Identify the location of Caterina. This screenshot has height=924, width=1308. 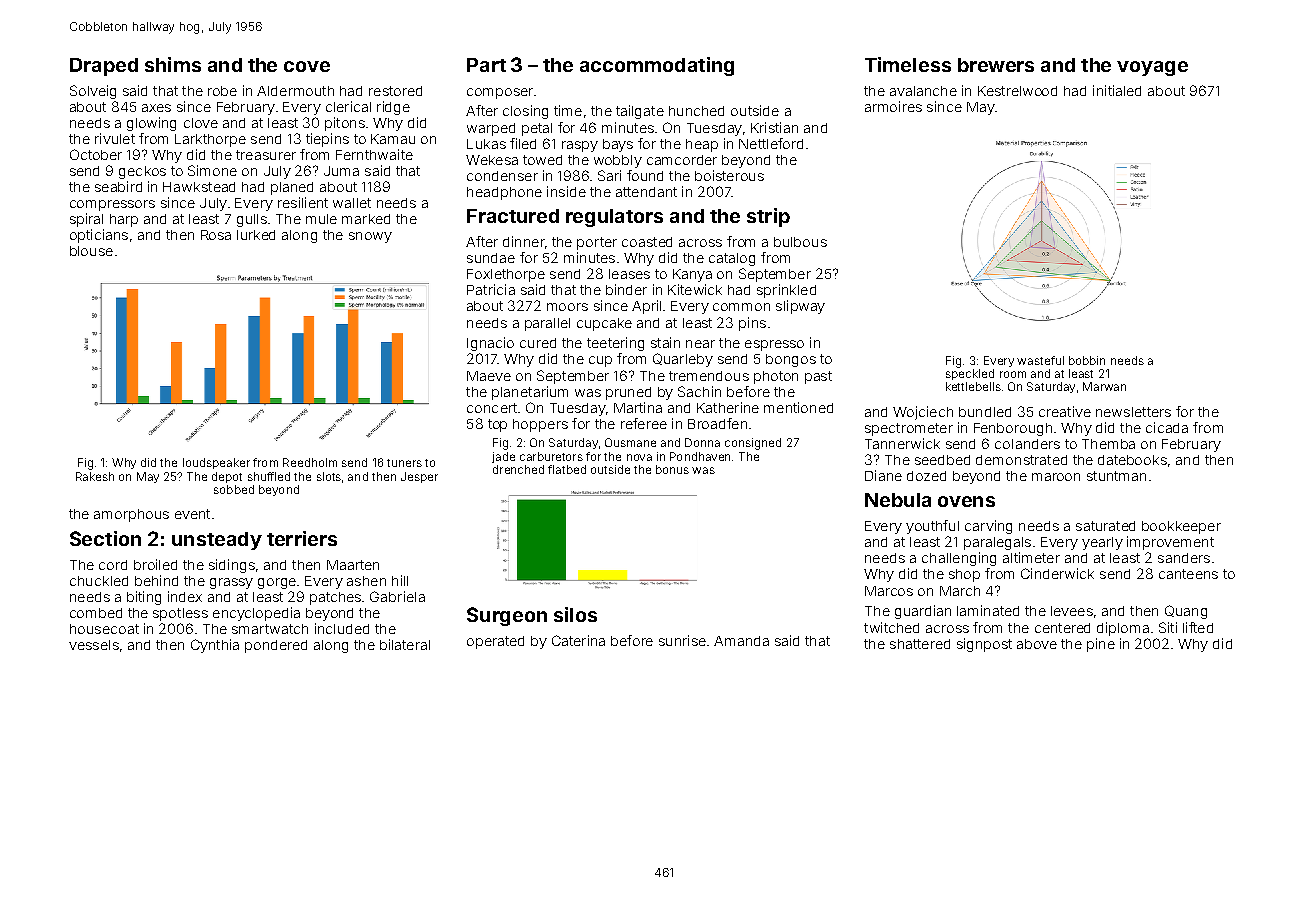
(578, 640).
